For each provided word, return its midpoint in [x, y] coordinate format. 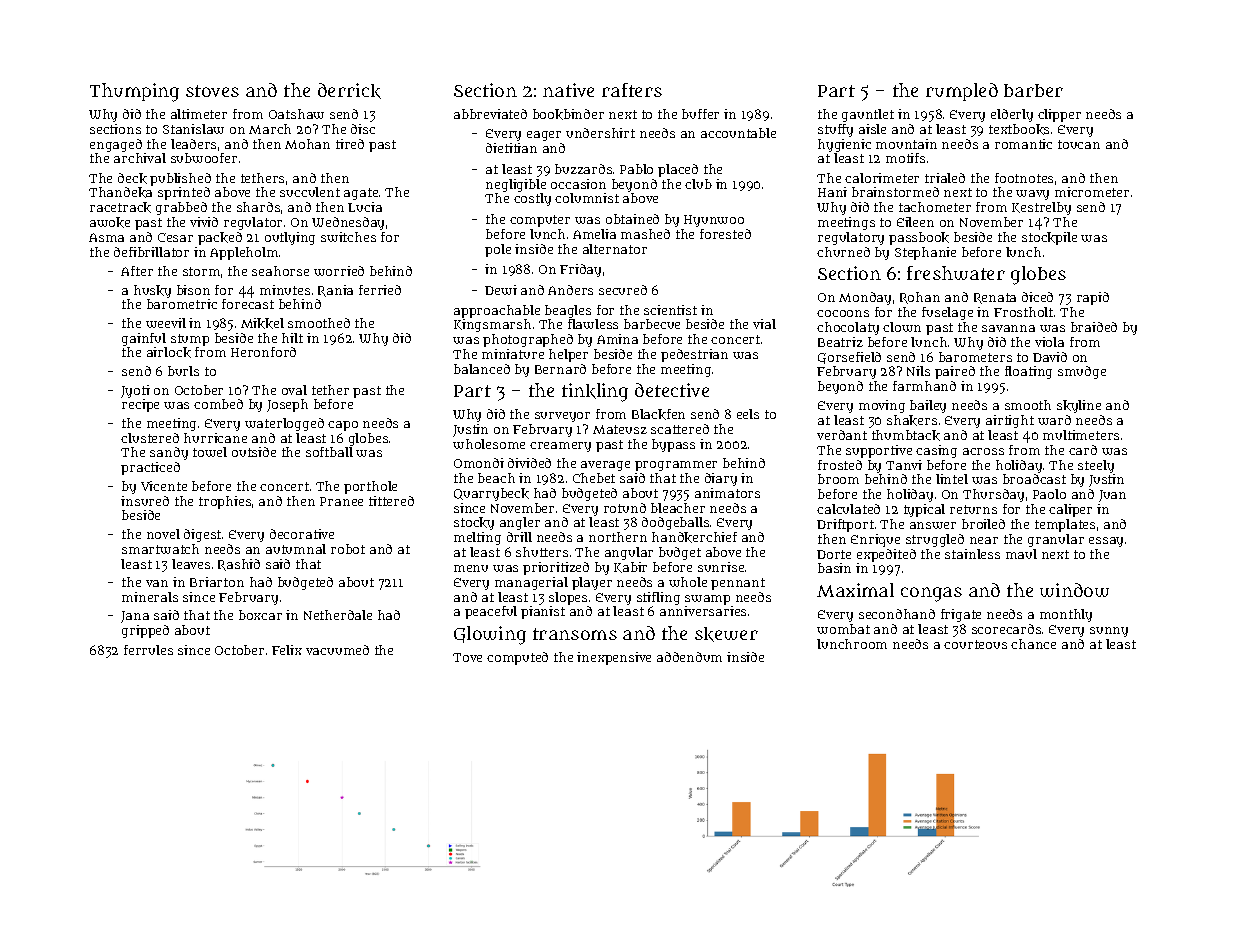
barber [1033, 90]
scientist [670, 310]
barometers [975, 357]
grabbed [181, 208]
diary [721, 479]
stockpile [1049, 238]
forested [725, 234]
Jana [135, 617]
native [568, 90]
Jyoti [135, 391]
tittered [391, 501]
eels [748, 414]
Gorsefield [849, 358]
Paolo [1049, 494]
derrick [349, 91]
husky [152, 291]
